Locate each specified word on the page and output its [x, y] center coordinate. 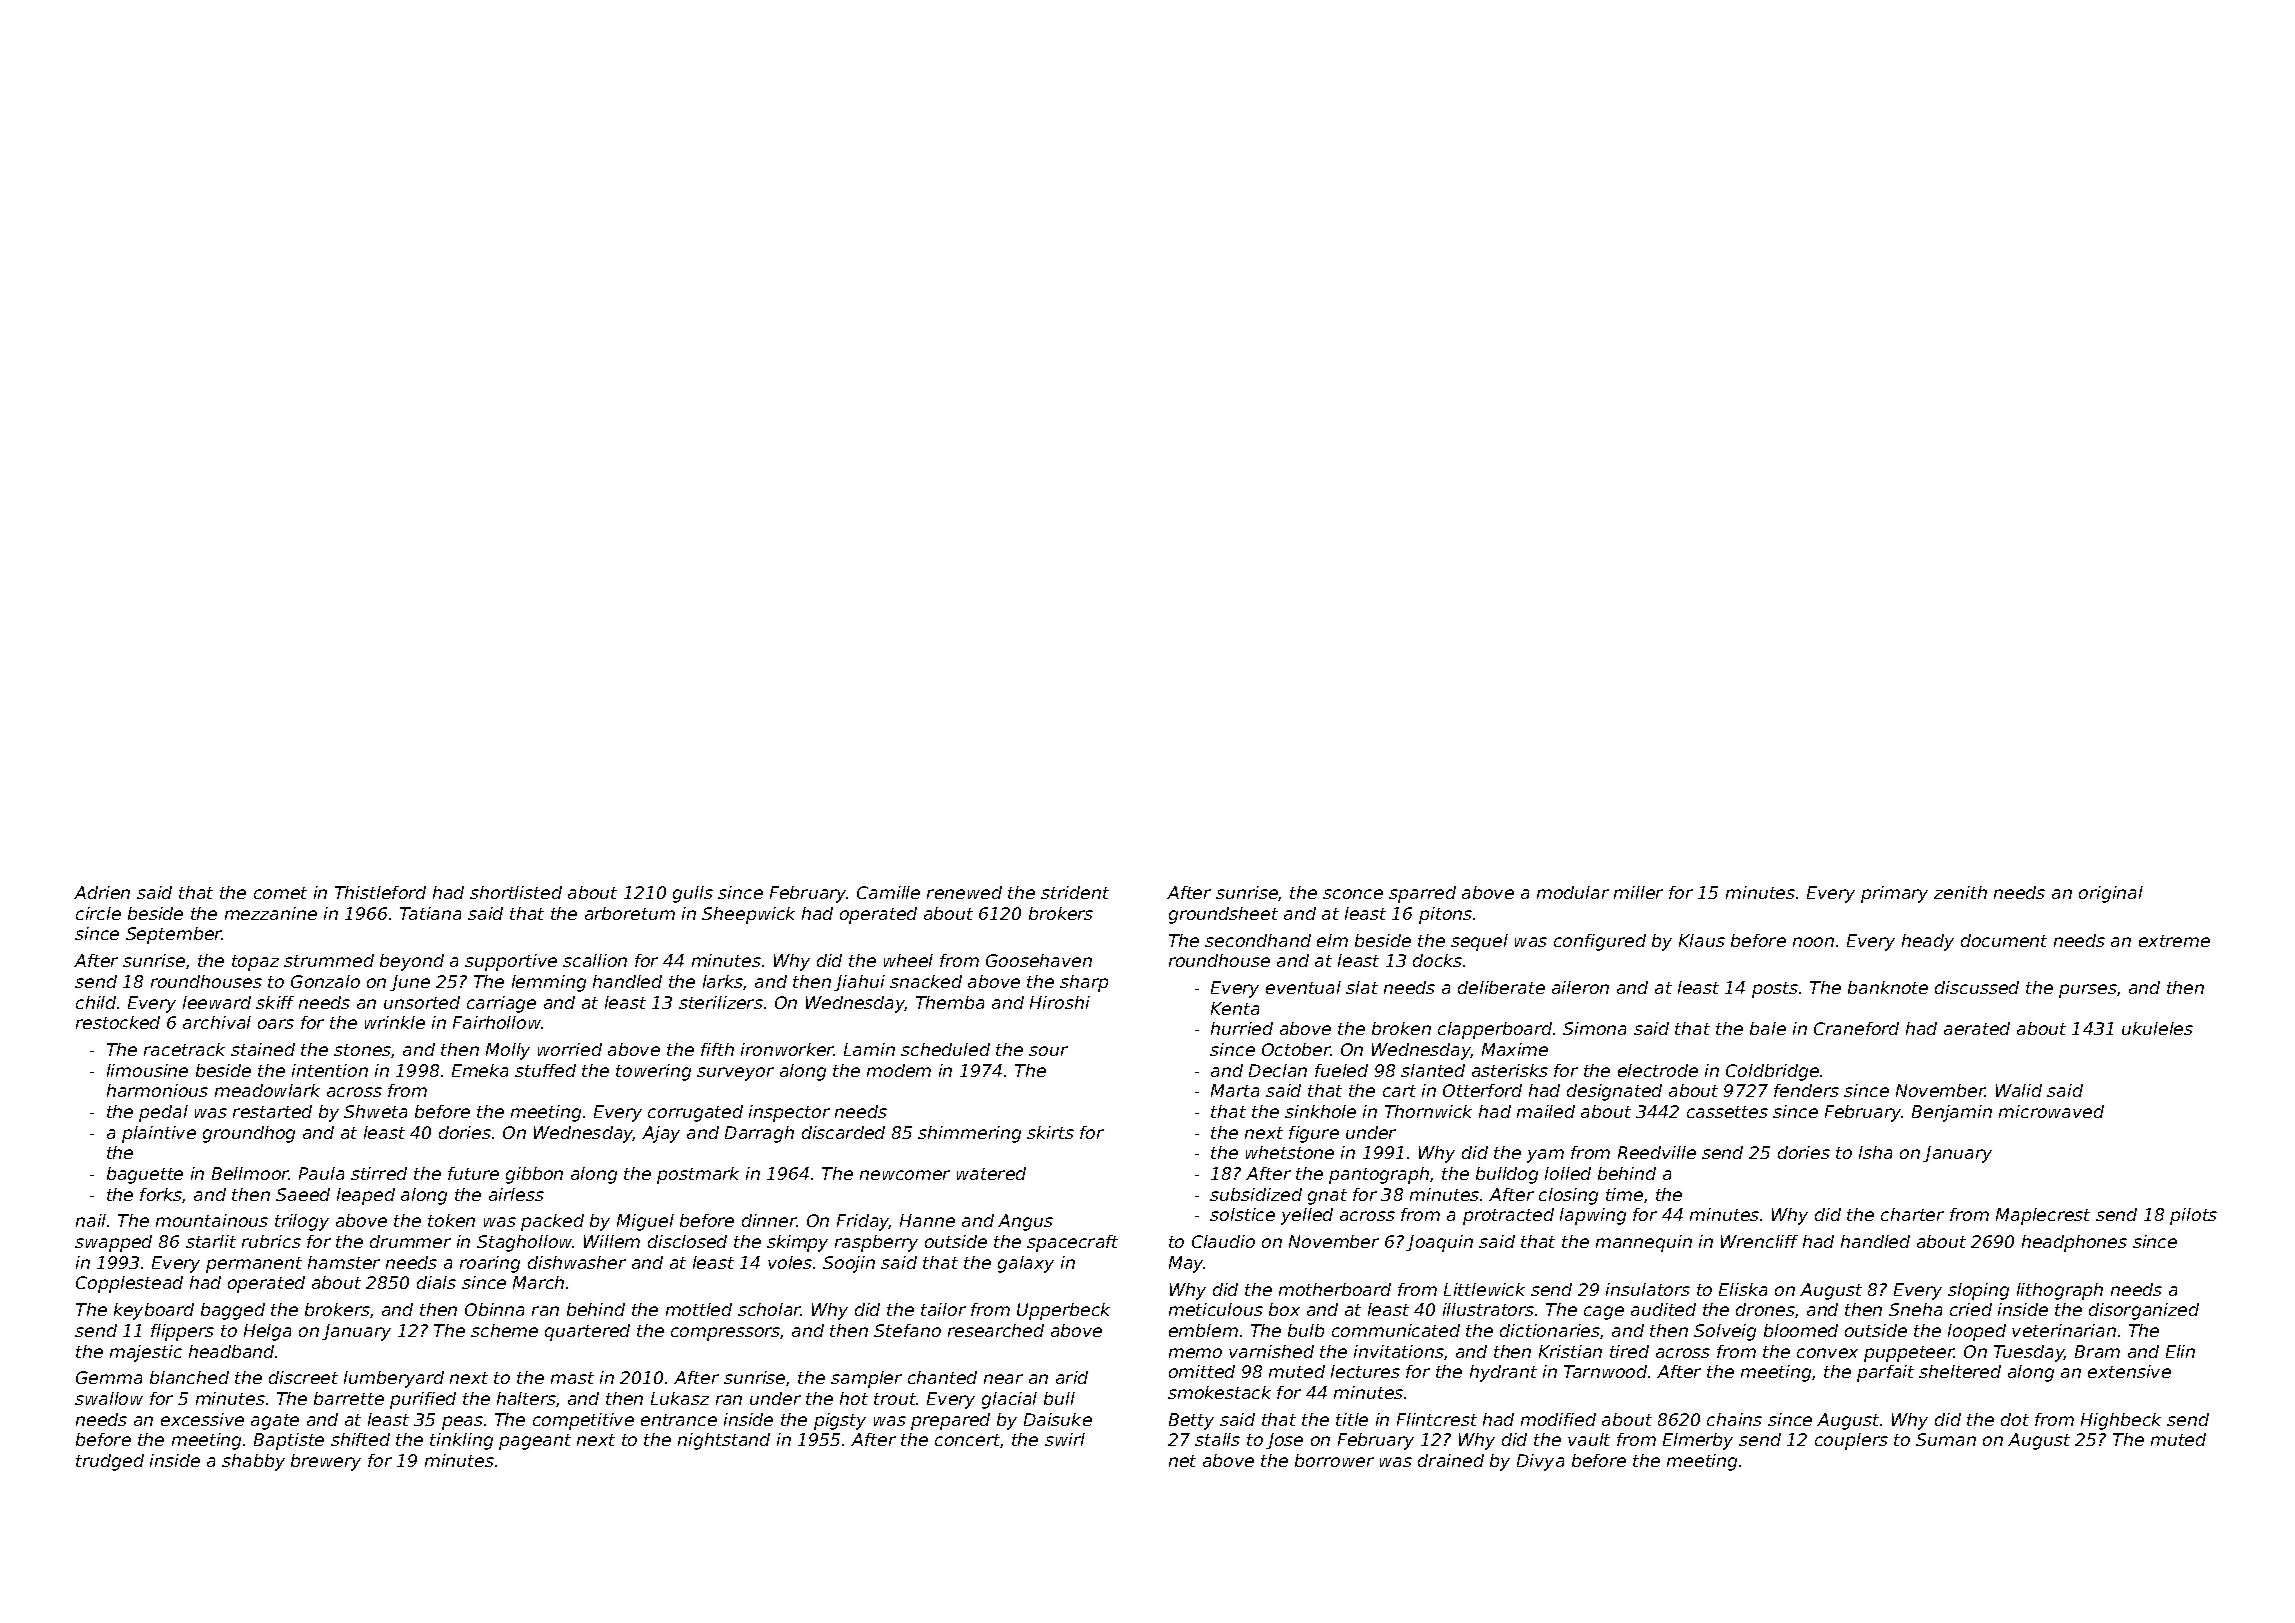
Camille [888, 892]
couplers [1851, 1441]
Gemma [109, 1377]
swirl [1065, 1439]
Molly [508, 1051]
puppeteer [1909, 1354]
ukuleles [2157, 1028]
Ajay [661, 1134]
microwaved [2051, 1111]
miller [1638, 892]
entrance [679, 1420]
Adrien [102, 892]
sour [1048, 1051]
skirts [1050, 1132]
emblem [1203, 1330]
